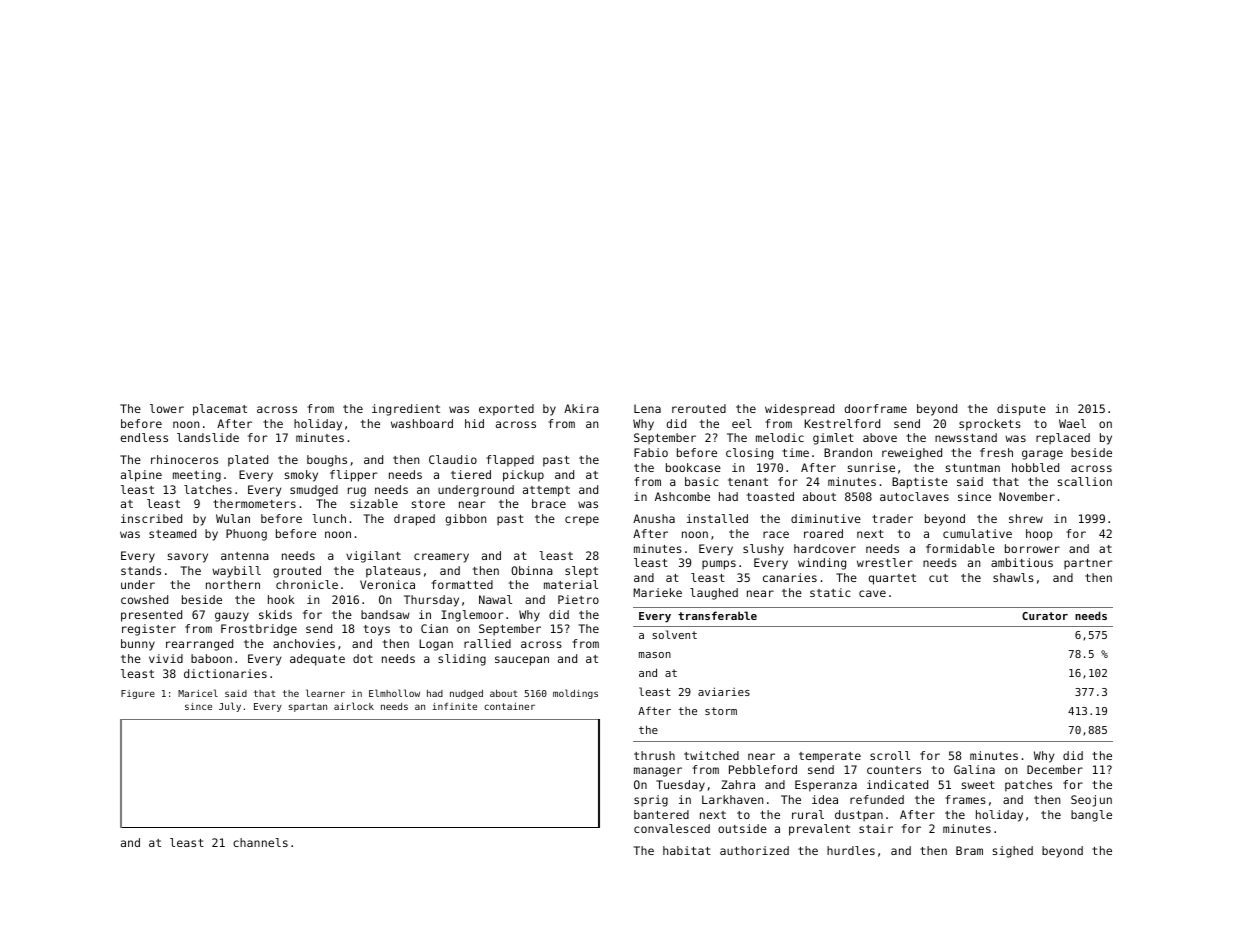  I want to click on placemat, so click(220, 410).
